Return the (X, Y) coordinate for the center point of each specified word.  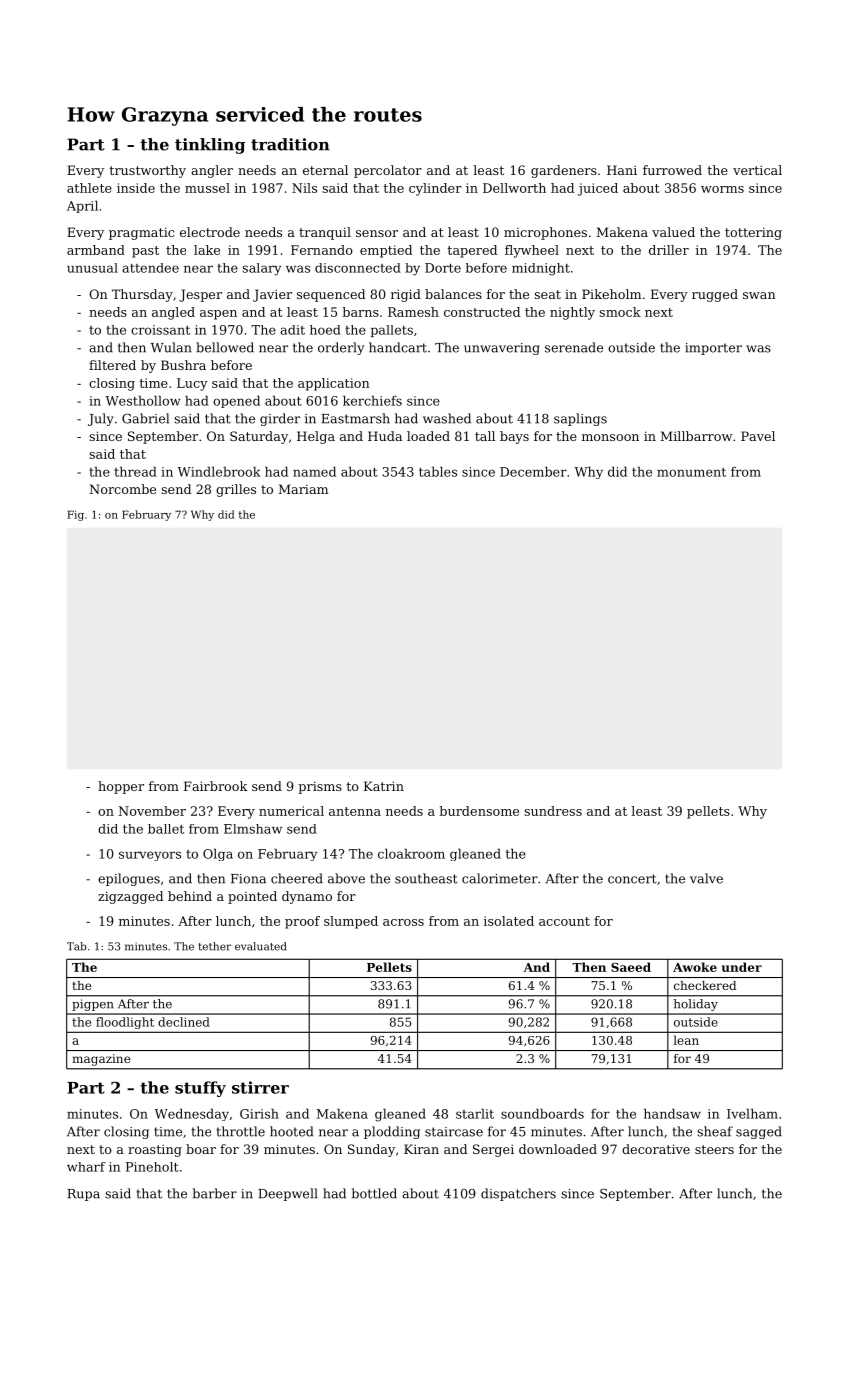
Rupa (83, 1195)
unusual (92, 268)
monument (691, 472)
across (403, 922)
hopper (121, 787)
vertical (757, 170)
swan (759, 295)
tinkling (210, 146)
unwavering (502, 349)
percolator (388, 171)
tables (438, 471)
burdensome (479, 811)
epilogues (129, 879)
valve (706, 878)
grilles (236, 490)
